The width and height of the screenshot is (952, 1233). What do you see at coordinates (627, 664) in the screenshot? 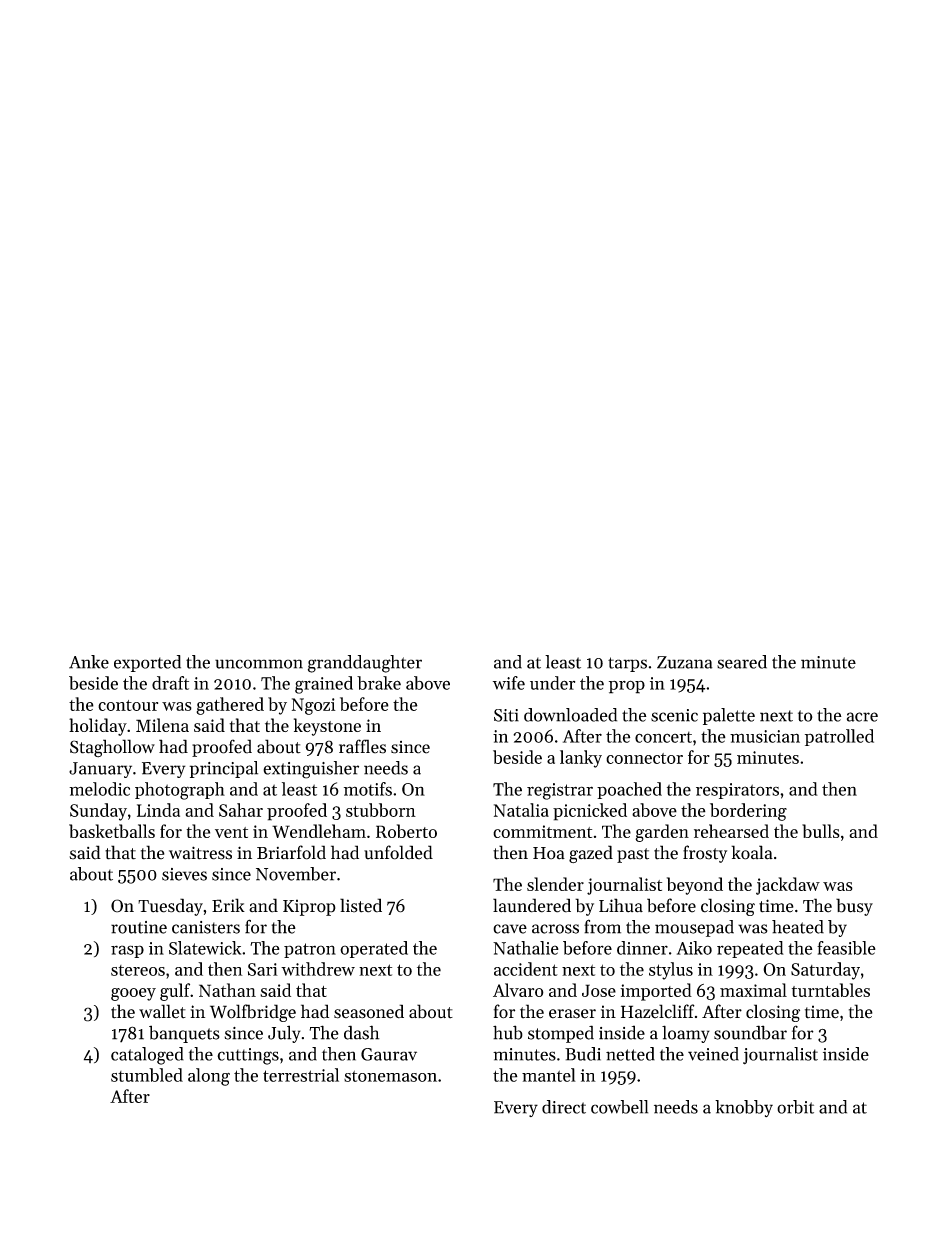
I see `tarps` at bounding box center [627, 664].
